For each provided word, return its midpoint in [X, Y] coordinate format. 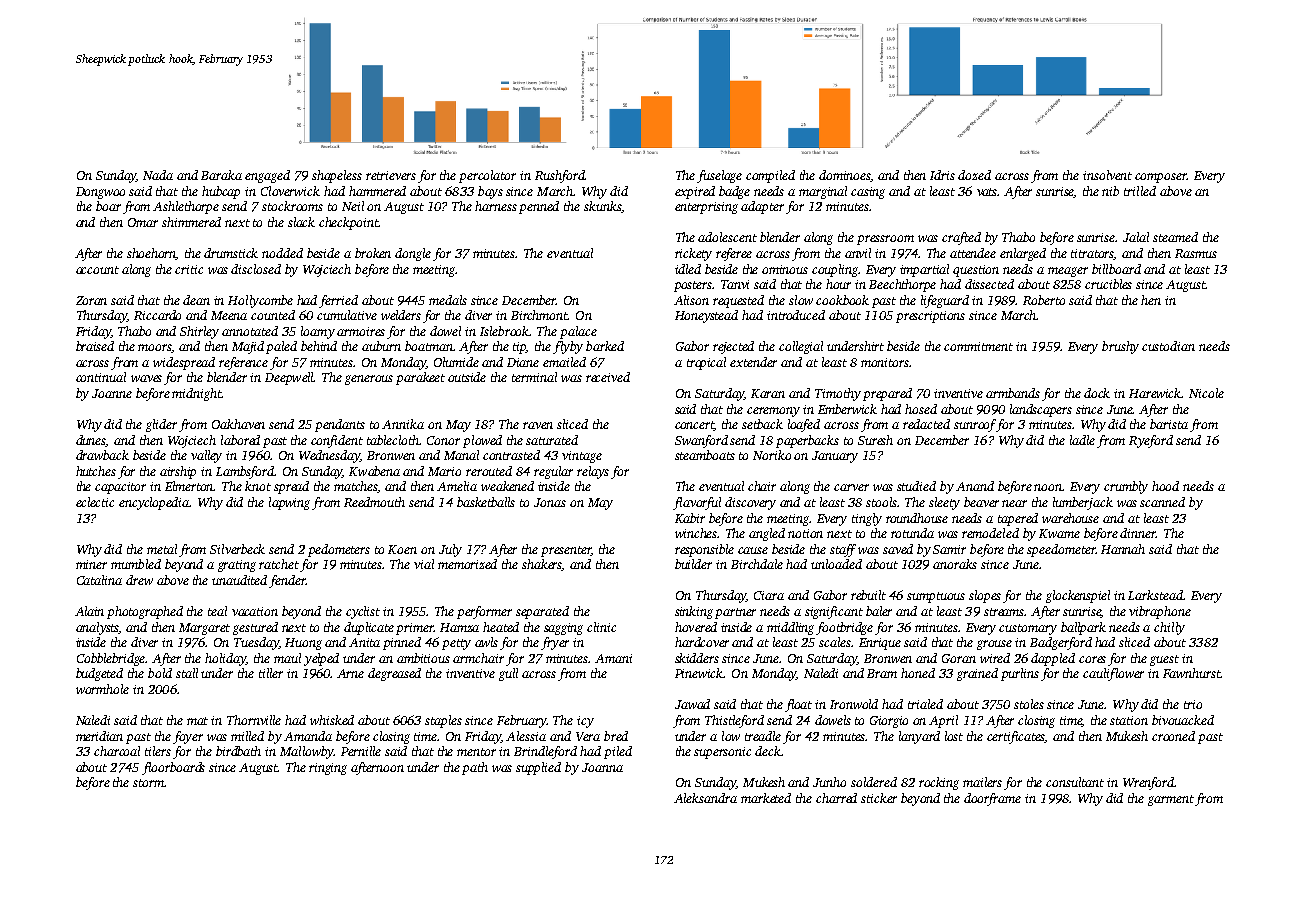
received [608, 377]
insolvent [1107, 175]
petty [456, 644]
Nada [158, 175]
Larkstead [1155, 595]
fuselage [719, 176]
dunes [91, 441]
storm [148, 783]
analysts [97, 628]
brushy [1120, 347]
